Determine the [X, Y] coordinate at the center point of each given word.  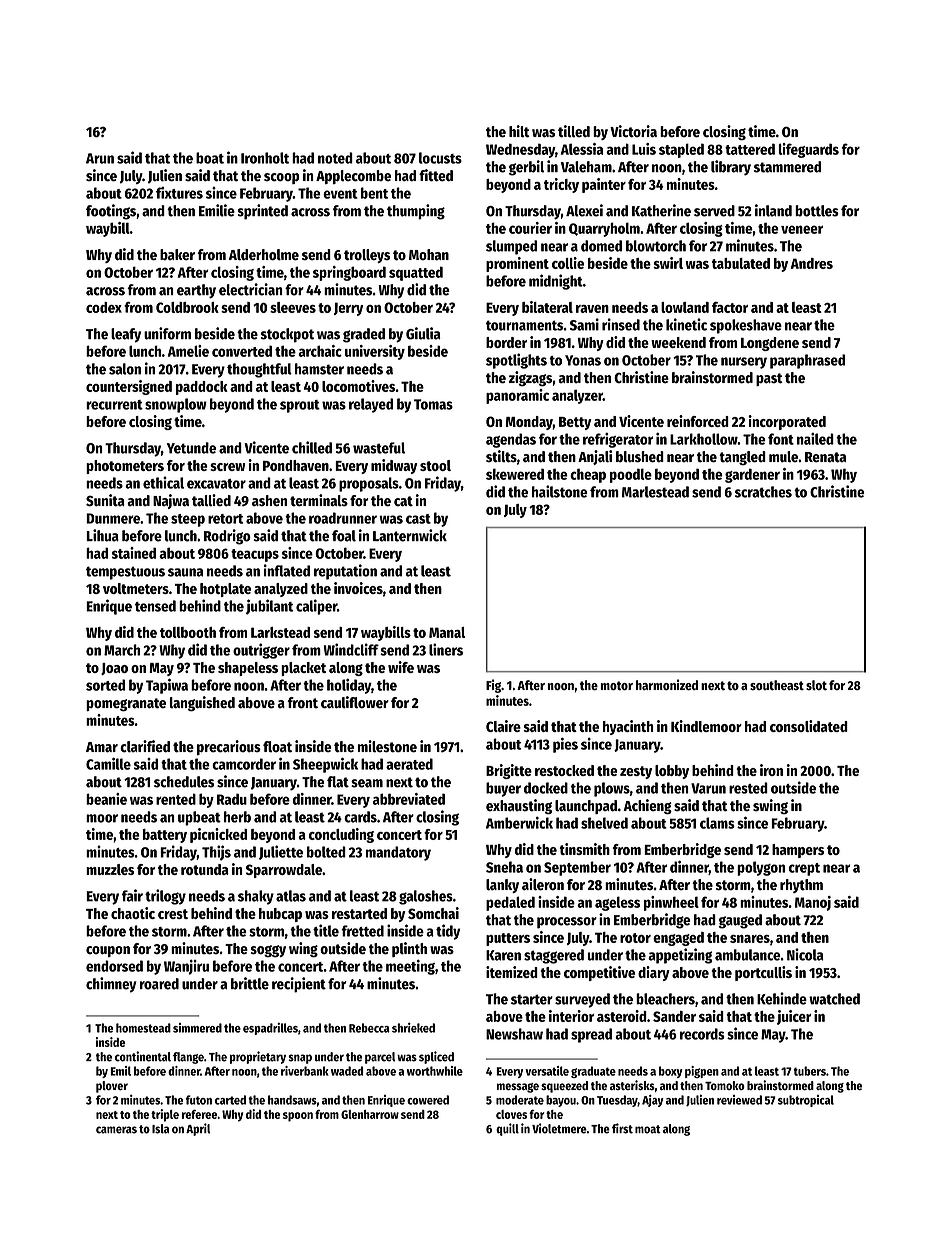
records [702, 1034]
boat [210, 158]
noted [335, 158]
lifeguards [809, 150]
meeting [410, 967]
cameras [116, 1130]
